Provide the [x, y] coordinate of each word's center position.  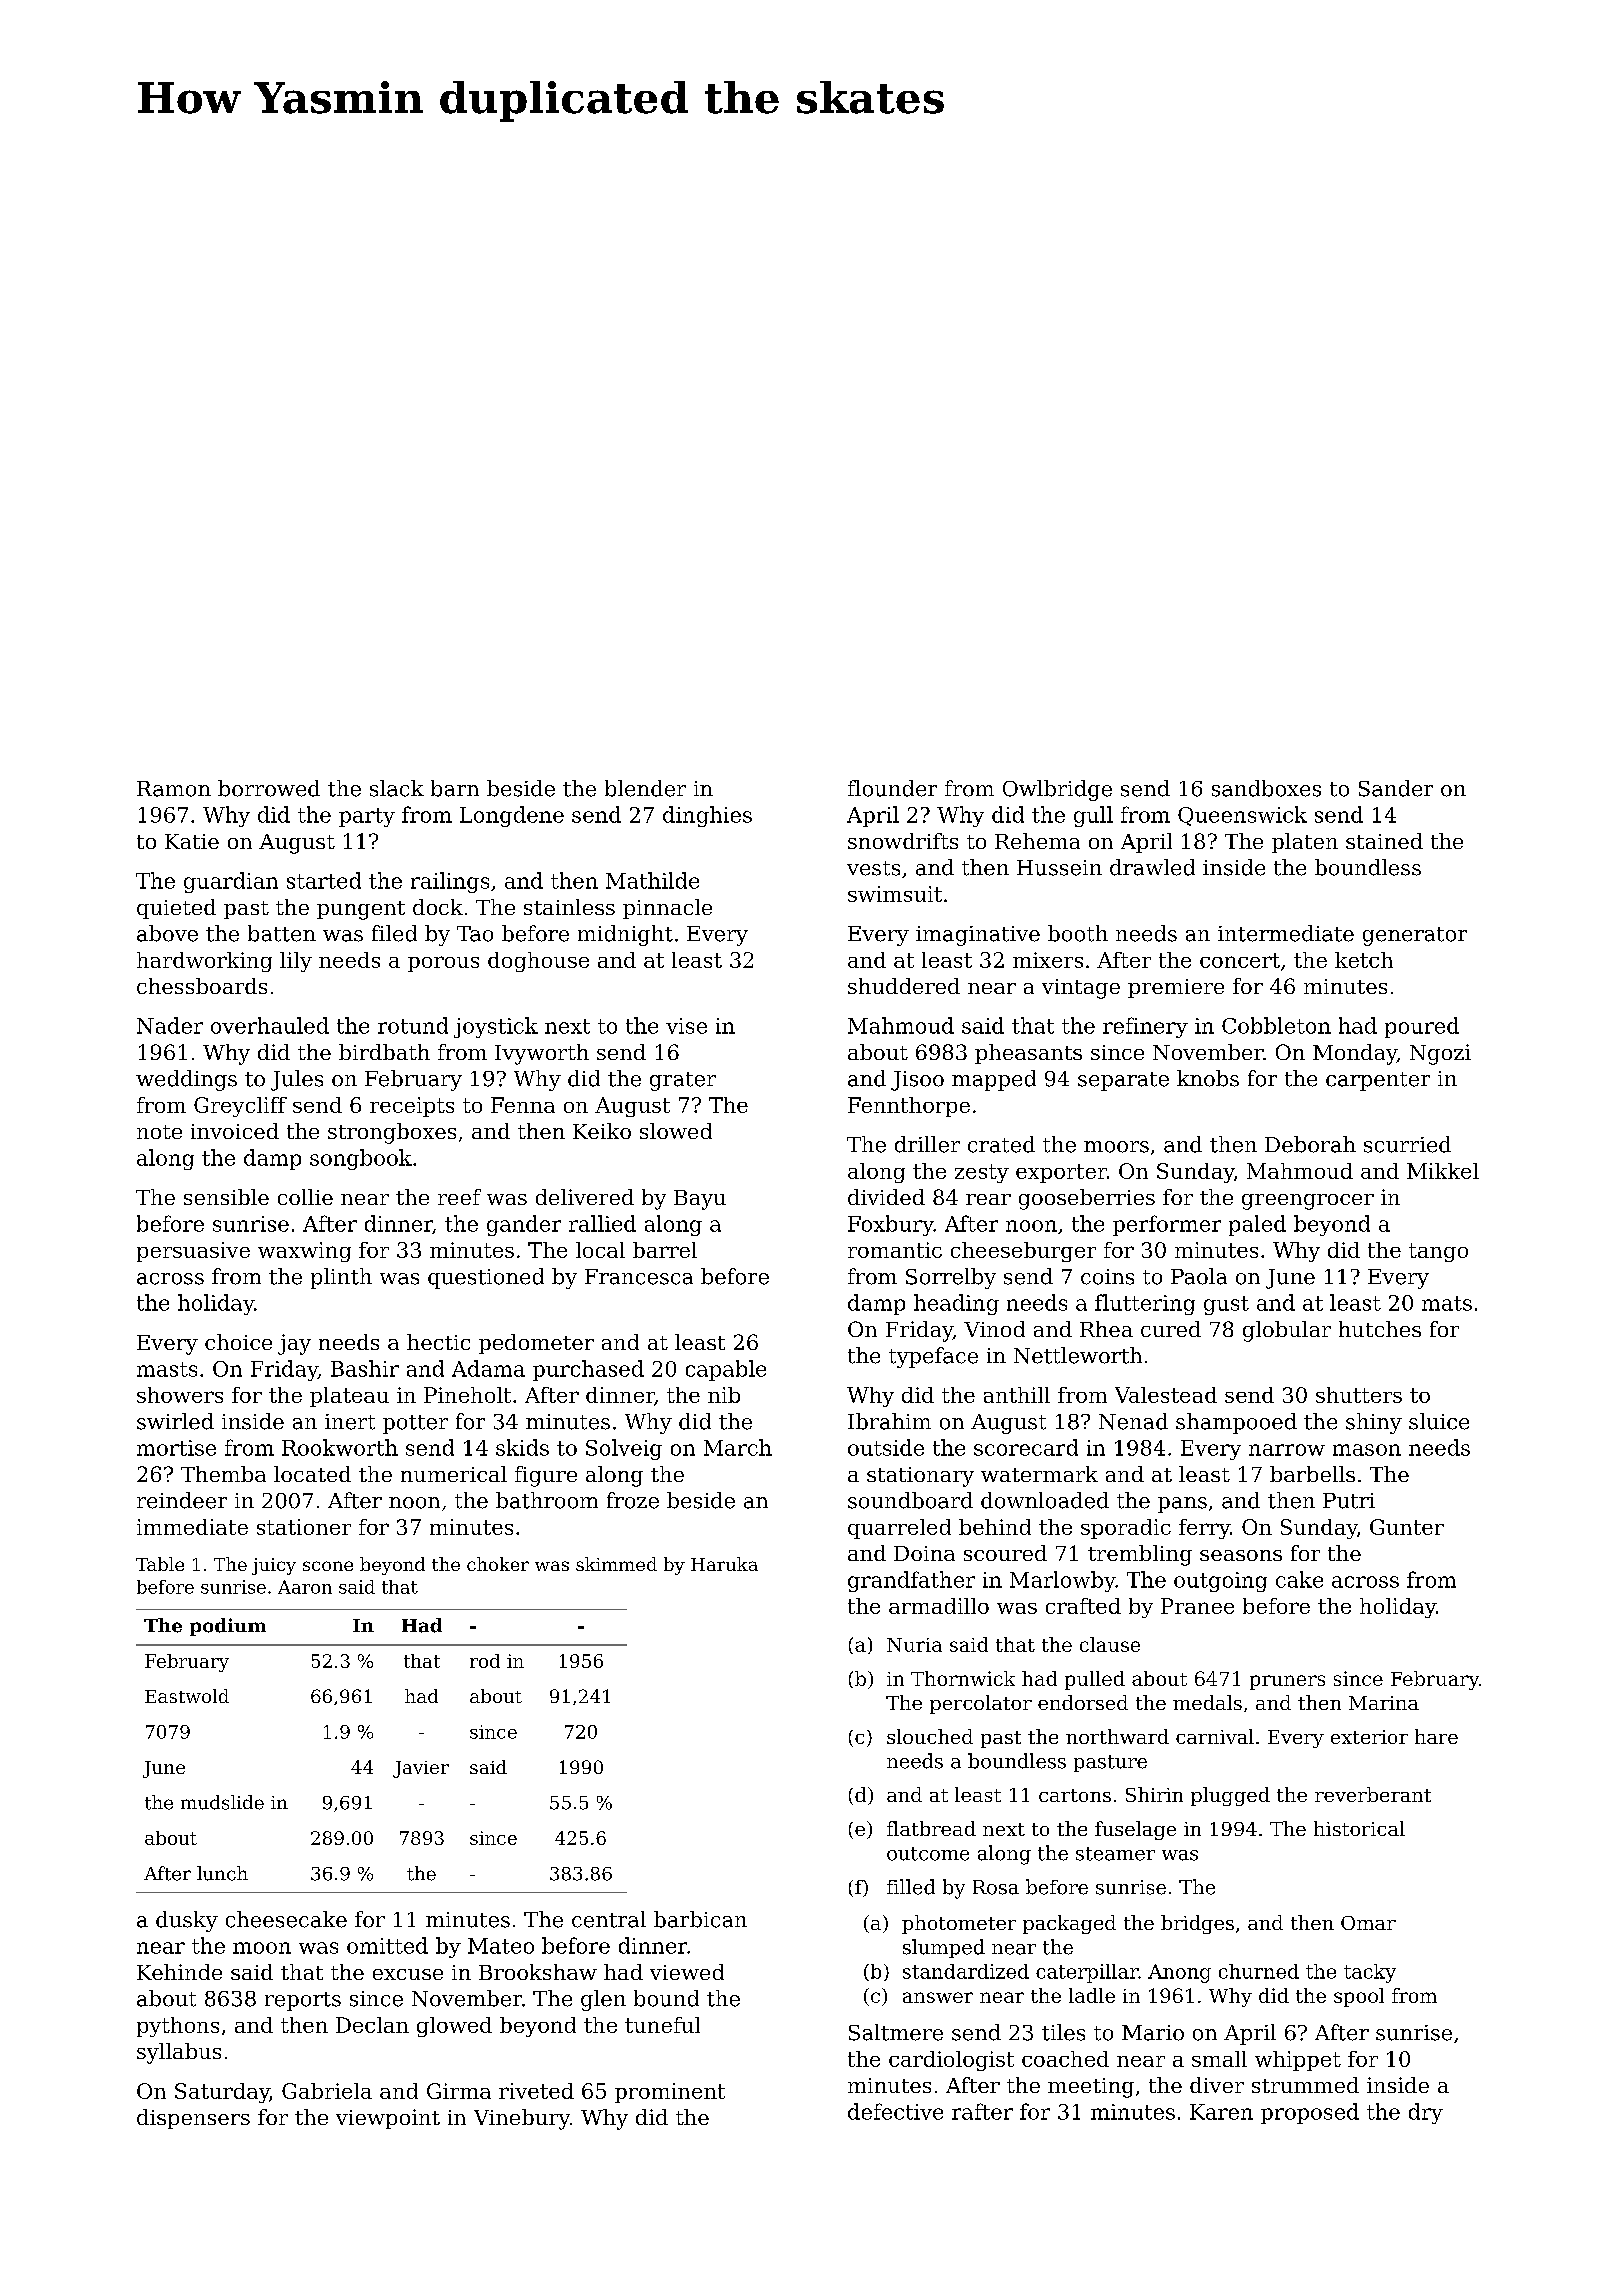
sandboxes [1266, 788]
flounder [892, 788]
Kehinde [179, 1972]
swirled [175, 1421]
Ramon [174, 789]
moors [1116, 1147]
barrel [665, 1250]
